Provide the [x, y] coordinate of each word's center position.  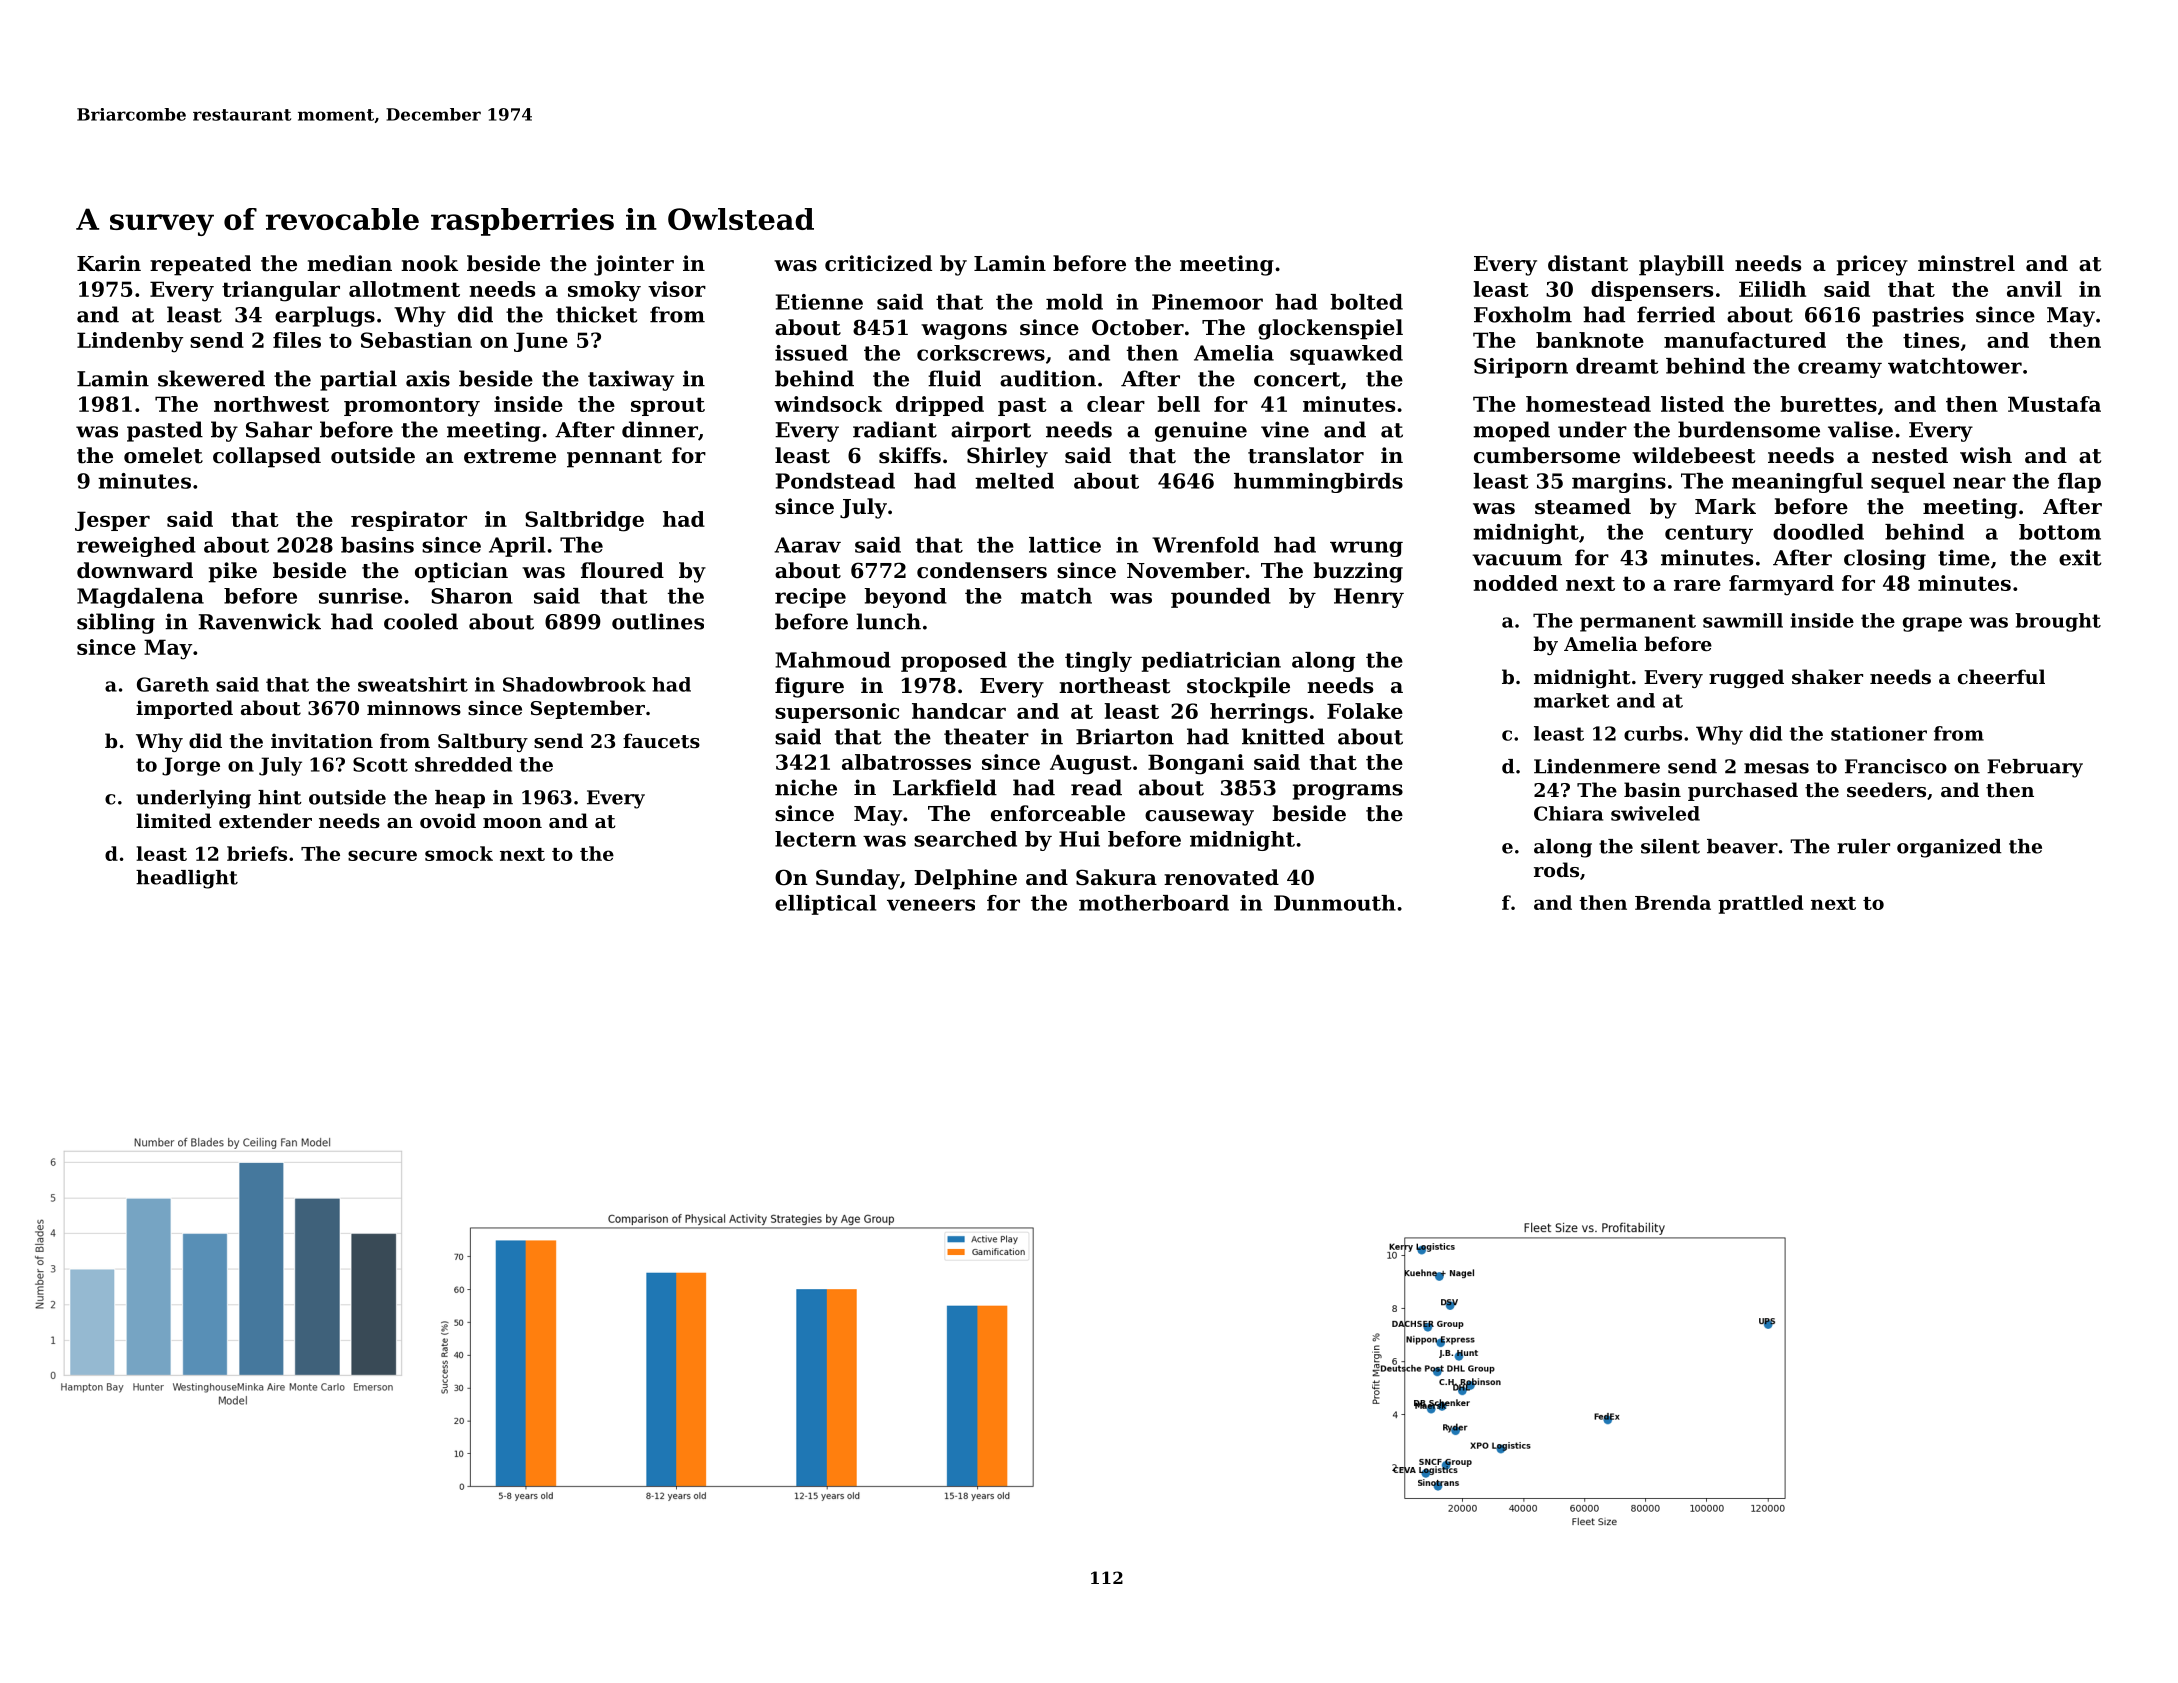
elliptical [825, 905]
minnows [414, 708]
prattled [1760, 904]
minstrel [1966, 263]
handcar [959, 711]
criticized [878, 263]
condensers [982, 570]
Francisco [1896, 766]
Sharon [472, 596]
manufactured [1745, 340]
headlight [187, 879]
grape [1932, 624]
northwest [271, 404]
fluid [954, 378]
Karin [109, 263]
